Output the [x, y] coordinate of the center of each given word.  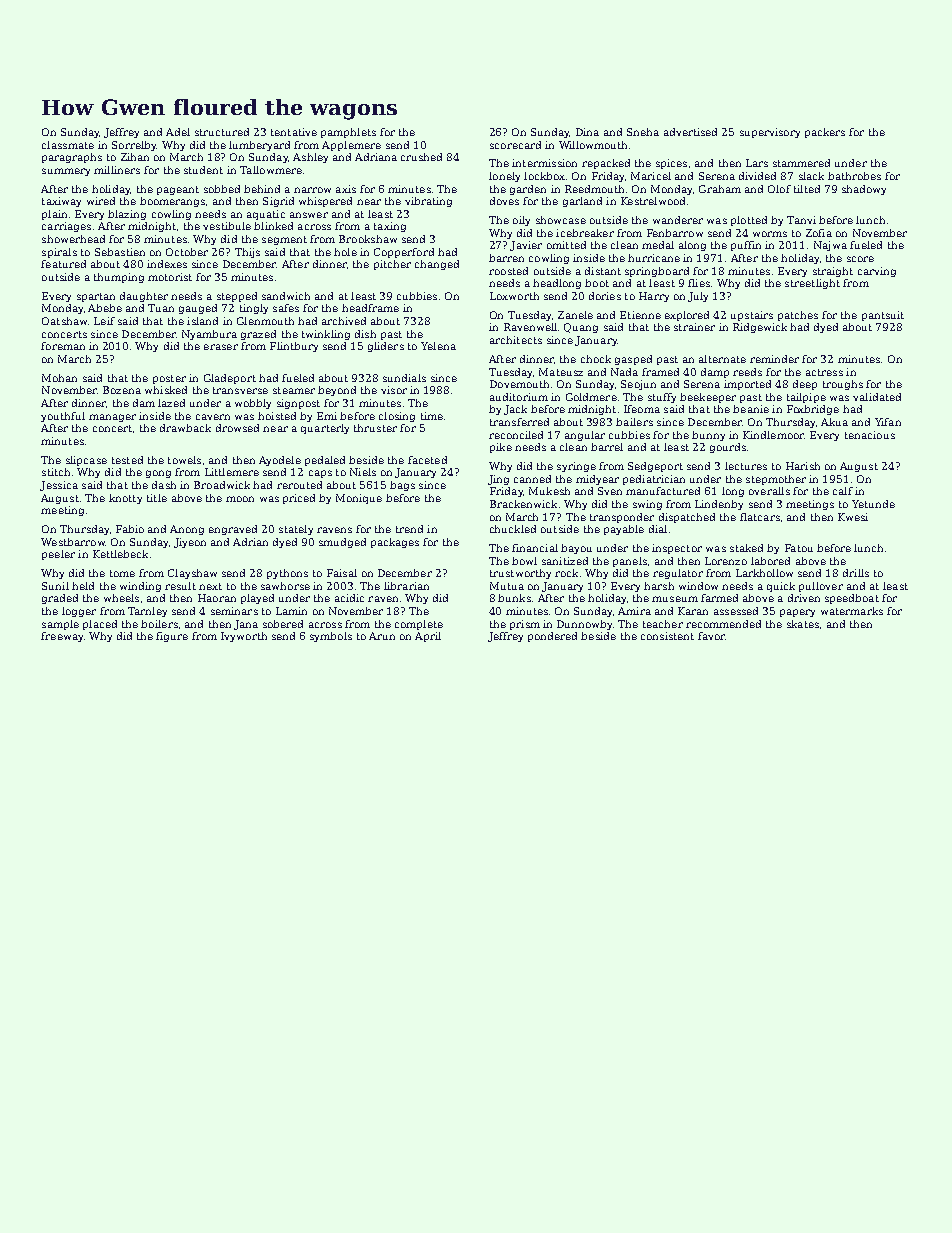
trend [409, 529]
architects [516, 340]
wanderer [678, 220]
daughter [144, 297]
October [187, 252]
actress [824, 372]
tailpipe [806, 398]
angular [585, 436]
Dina [587, 132]
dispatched [687, 518]
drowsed [237, 428]
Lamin [291, 611]
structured [222, 132]
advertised [690, 132]
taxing [390, 227]
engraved [233, 530]
